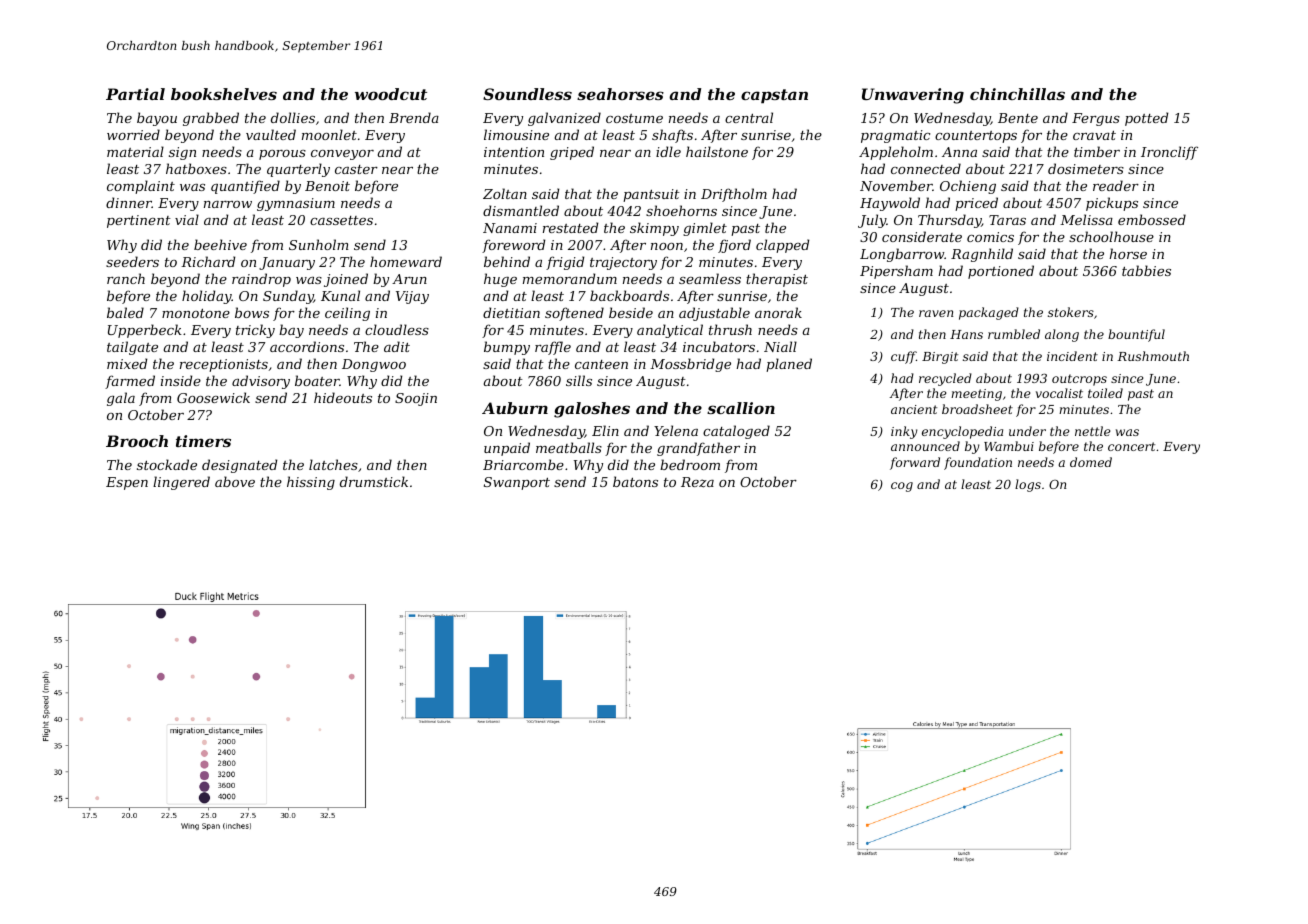 The image size is (1308, 924). Describe the element at coordinates (130, 382) in the screenshot. I see `farmed` at that location.
